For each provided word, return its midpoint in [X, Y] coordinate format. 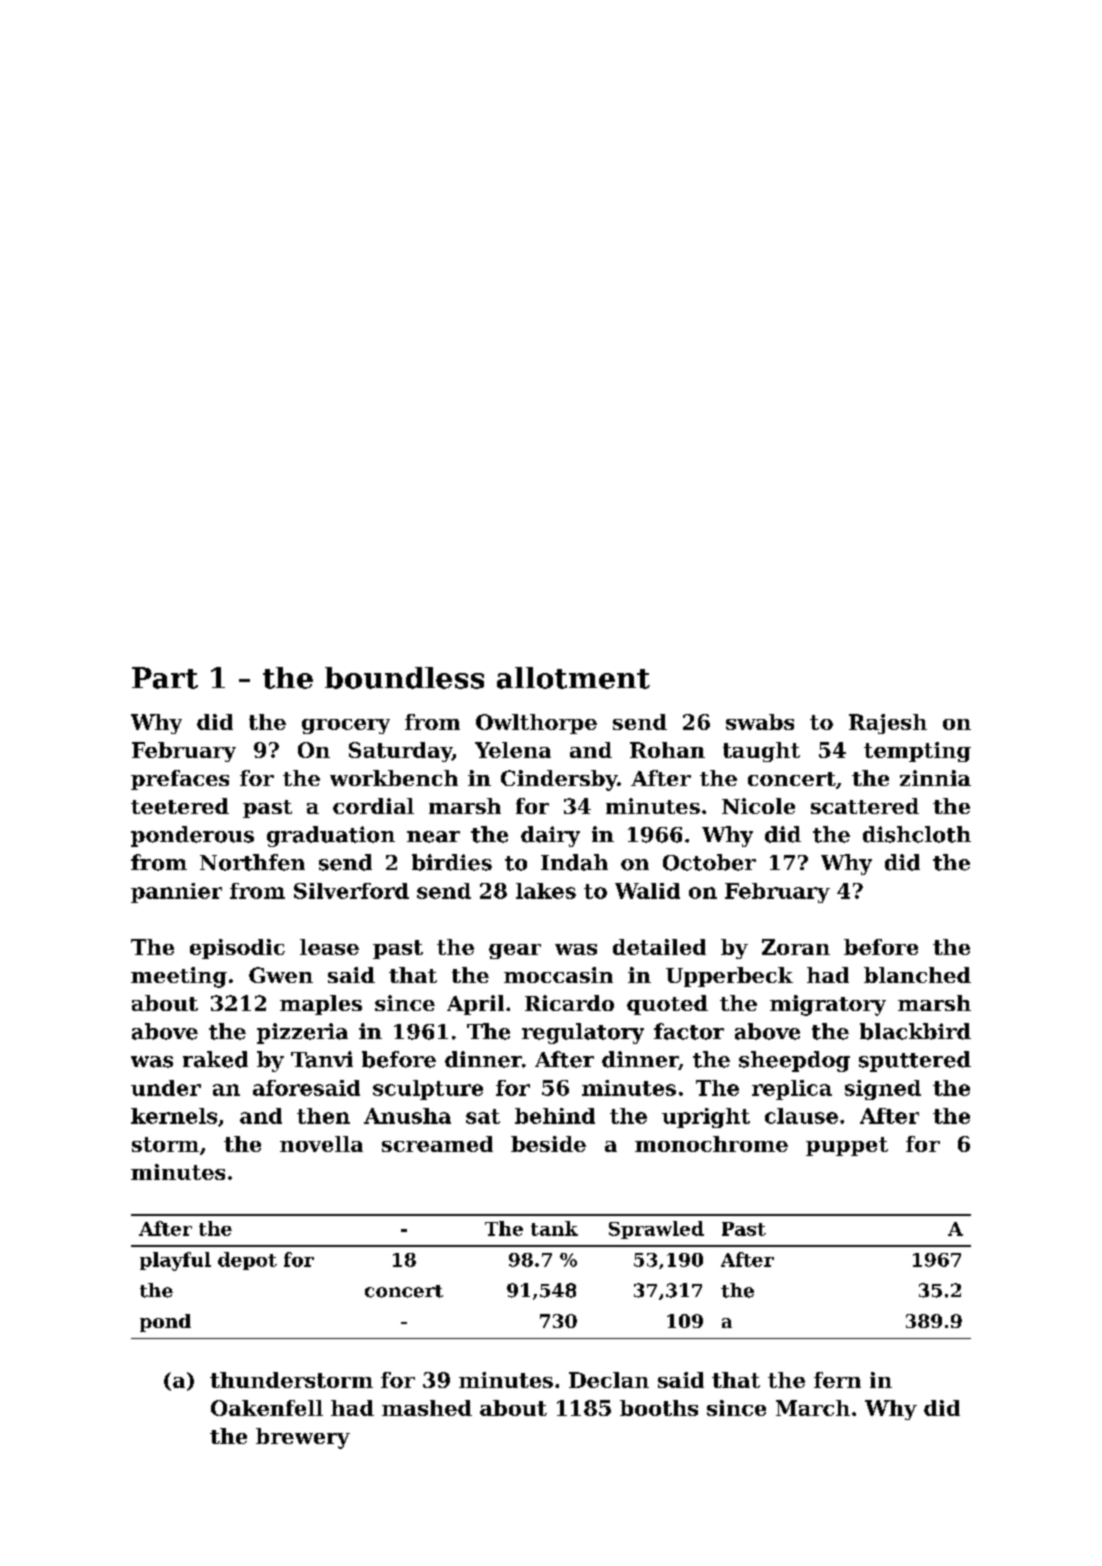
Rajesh [888, 724]
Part [165, 678]
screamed [437, 1144]
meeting [179, 977]
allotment [573, 678]
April [475, 1005]
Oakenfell [267, 1408]
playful [175, 1261]
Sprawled [656, 1230]
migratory [828, 1005]
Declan [609, 1380]
